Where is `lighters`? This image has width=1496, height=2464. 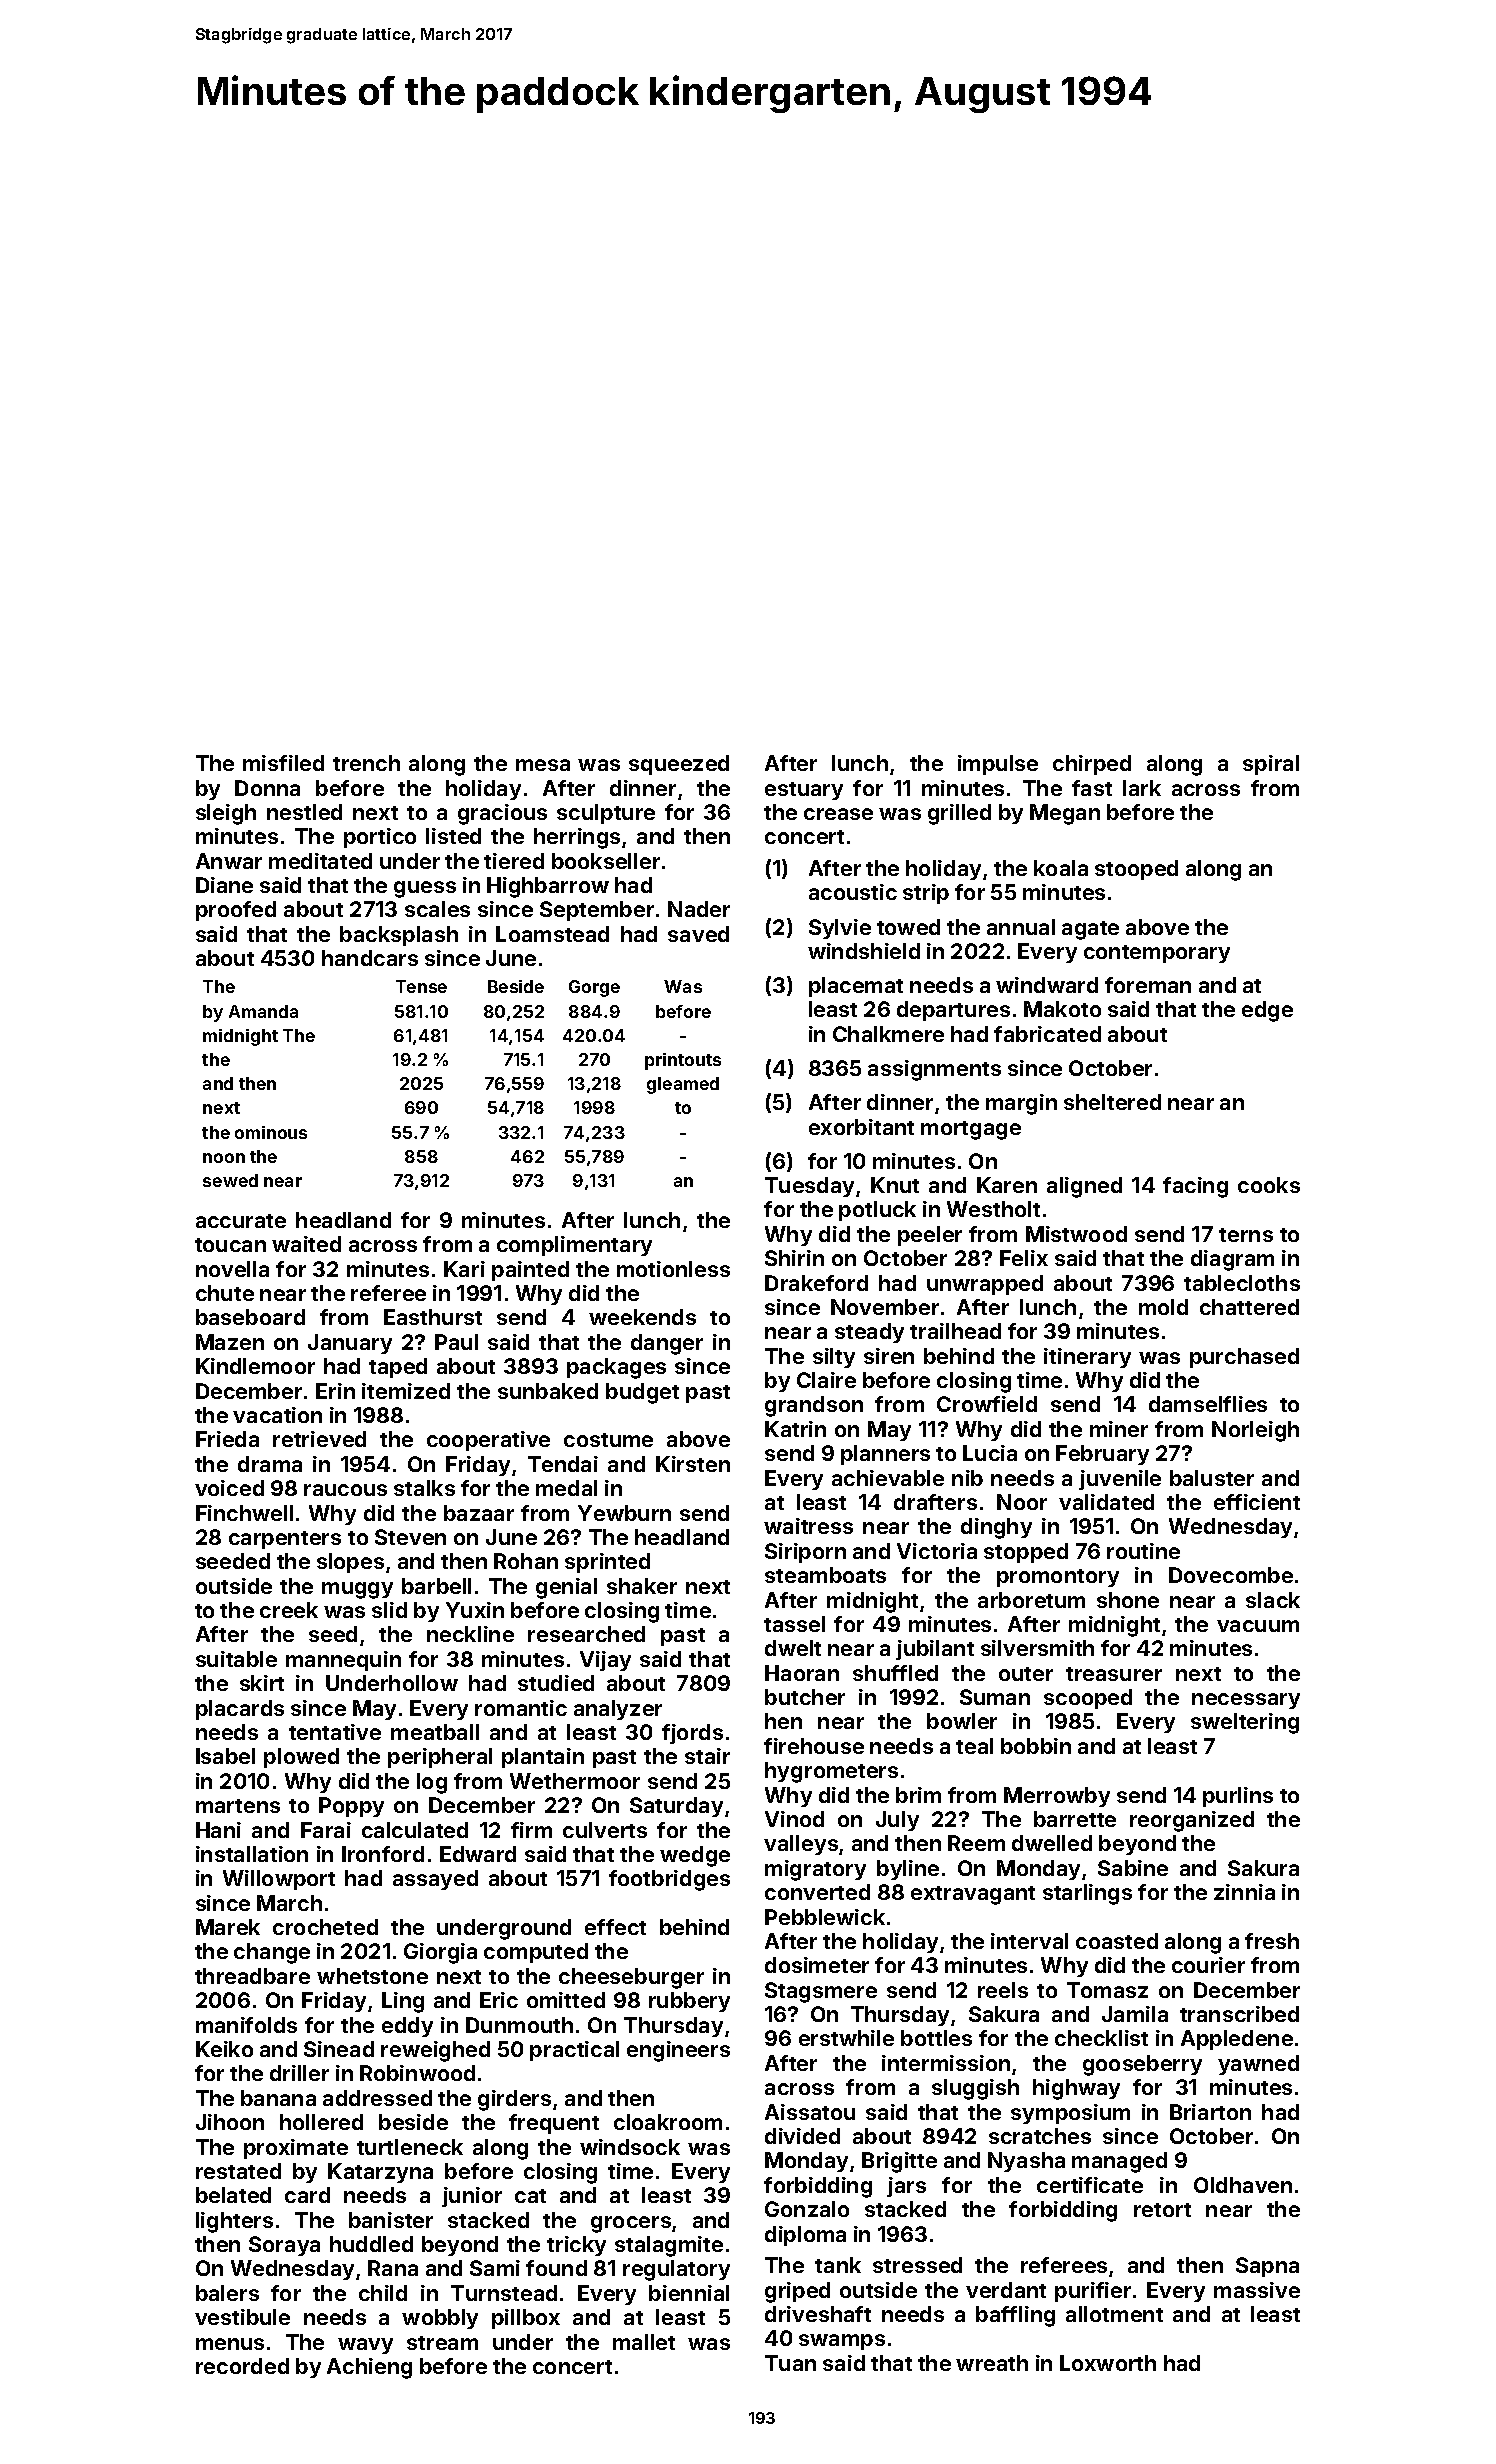 lighters is located at coordinates (234, 2222).
